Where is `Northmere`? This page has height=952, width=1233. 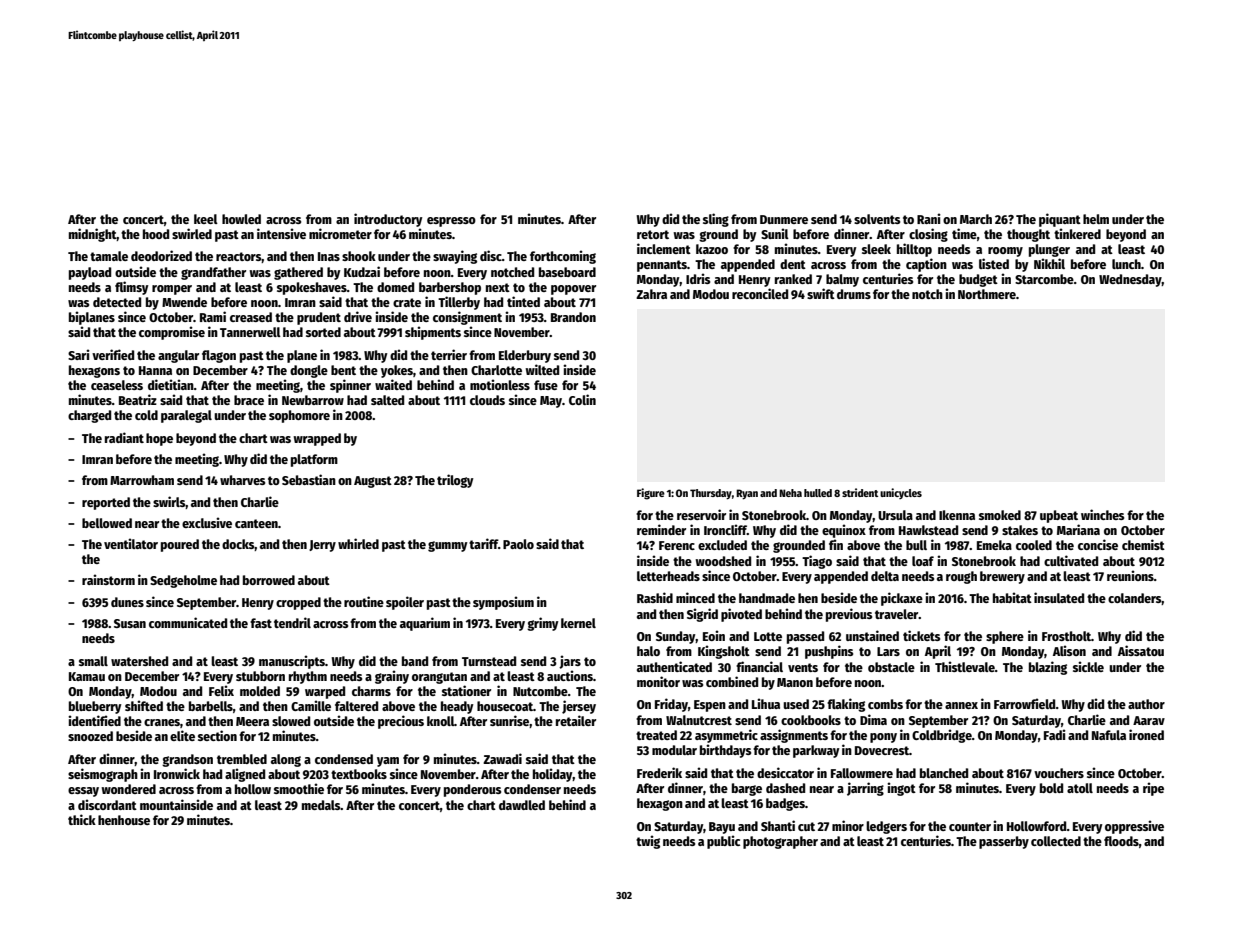 Northmere is located at coordinates (987, 294).
